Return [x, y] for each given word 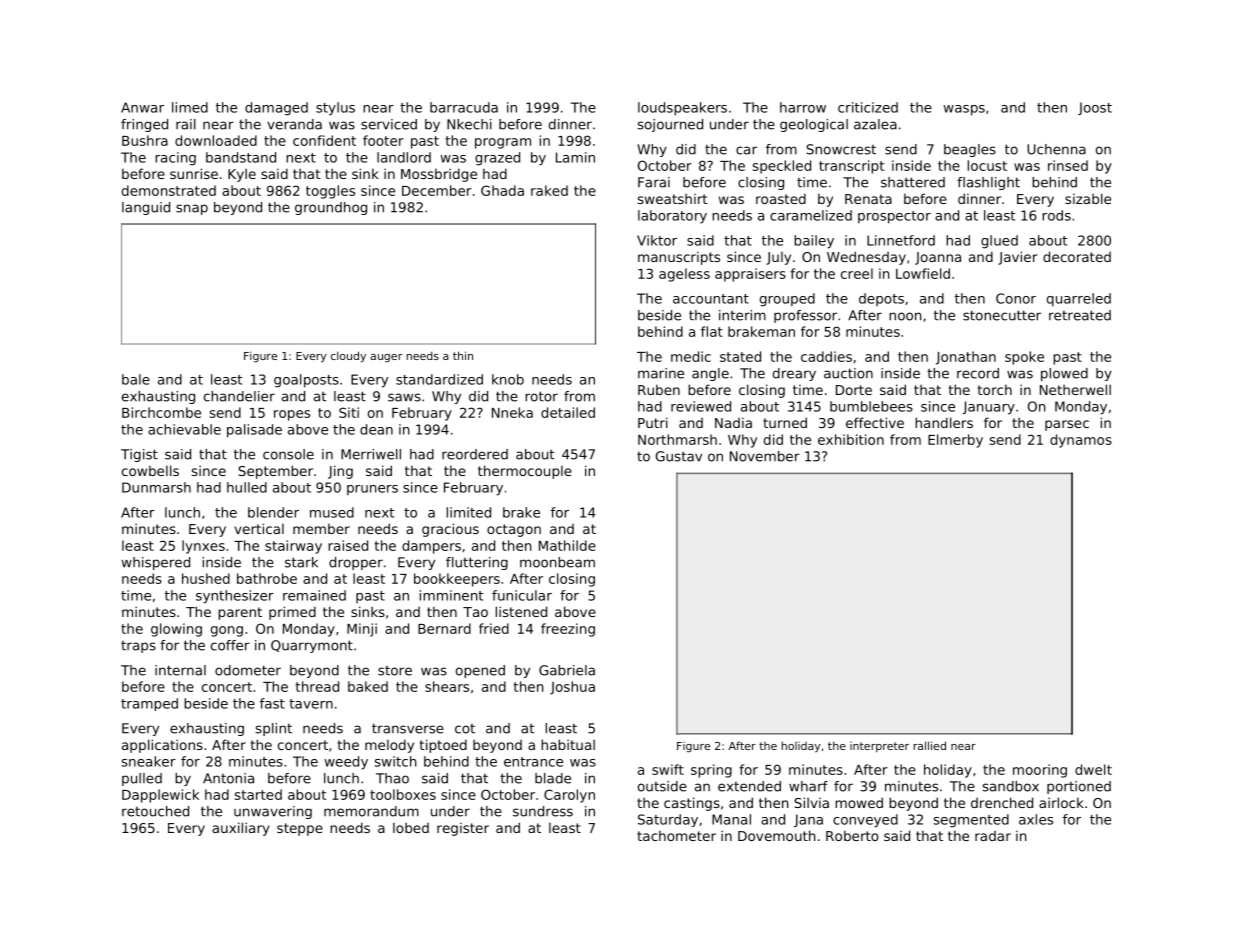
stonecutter [1002, 315]
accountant [711, 299]
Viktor [657, 240]
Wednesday [866, 258]
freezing [568, 630]
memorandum [371, 811]
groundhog [331, 208]
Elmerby [955, 441]
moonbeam [557, 562]
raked [549, 190]
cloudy [348, 357]
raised [348, 545]
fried [494, 628]
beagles [970, 150]
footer [383, 140]
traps [138, 647]
